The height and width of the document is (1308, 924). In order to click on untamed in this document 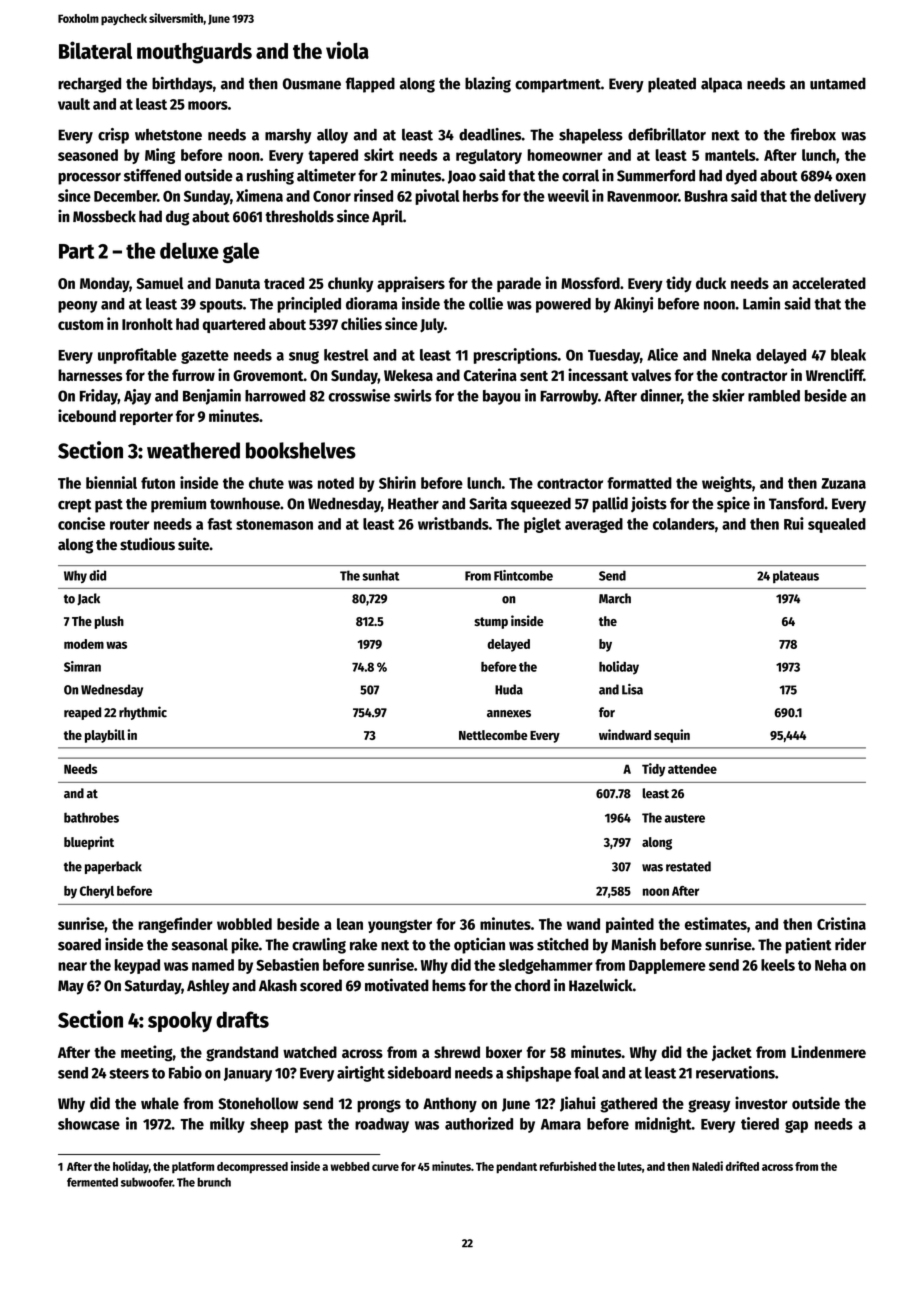, I will do `click(838, 83)`.
